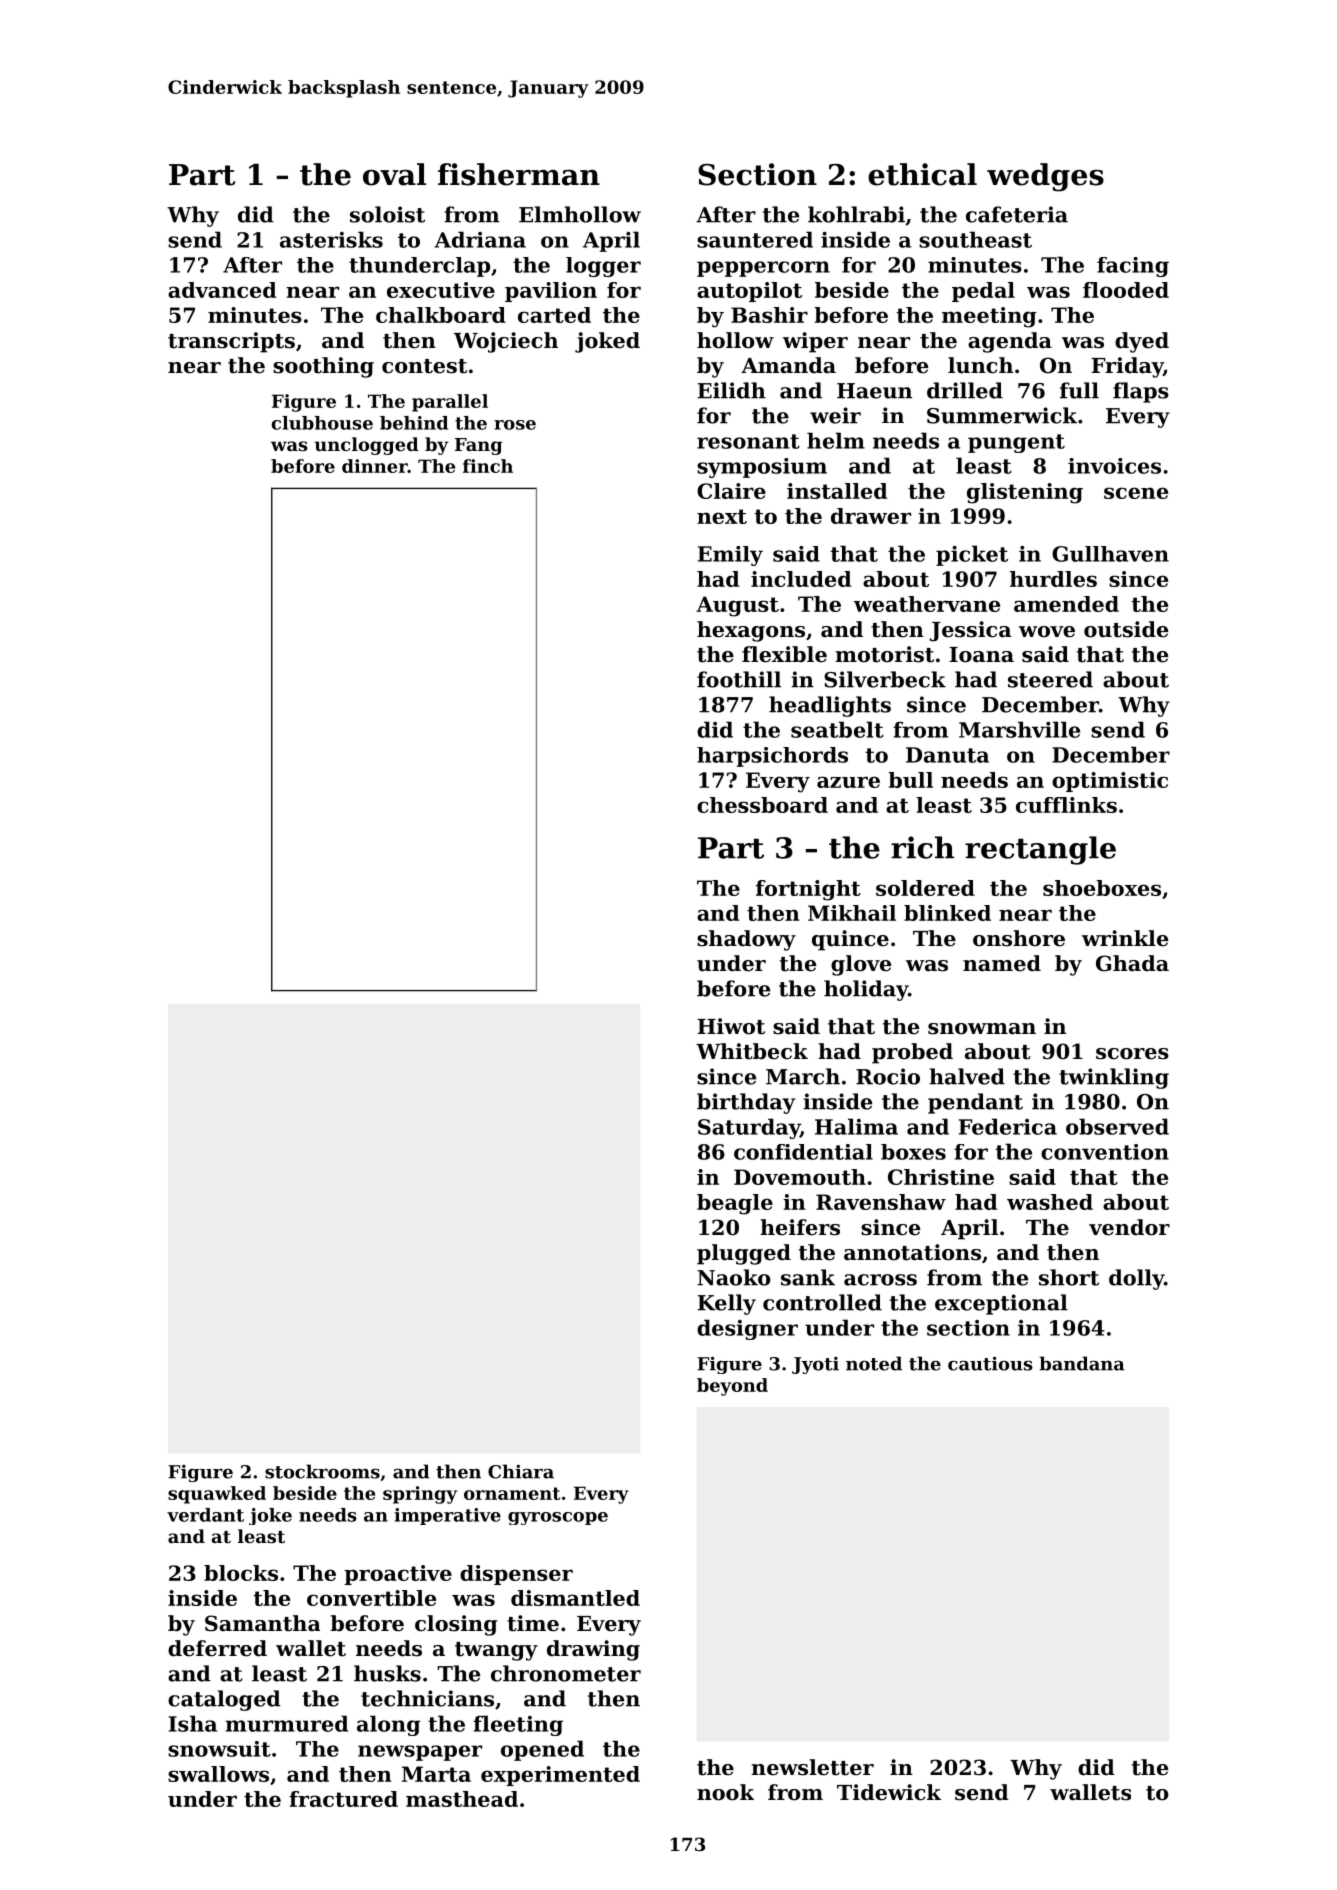 This page has height=1890, width=1337. What do you see at coordinates (322, 1471) in the page?
I see `stockrooms` at bounding box center [322, 1471].
